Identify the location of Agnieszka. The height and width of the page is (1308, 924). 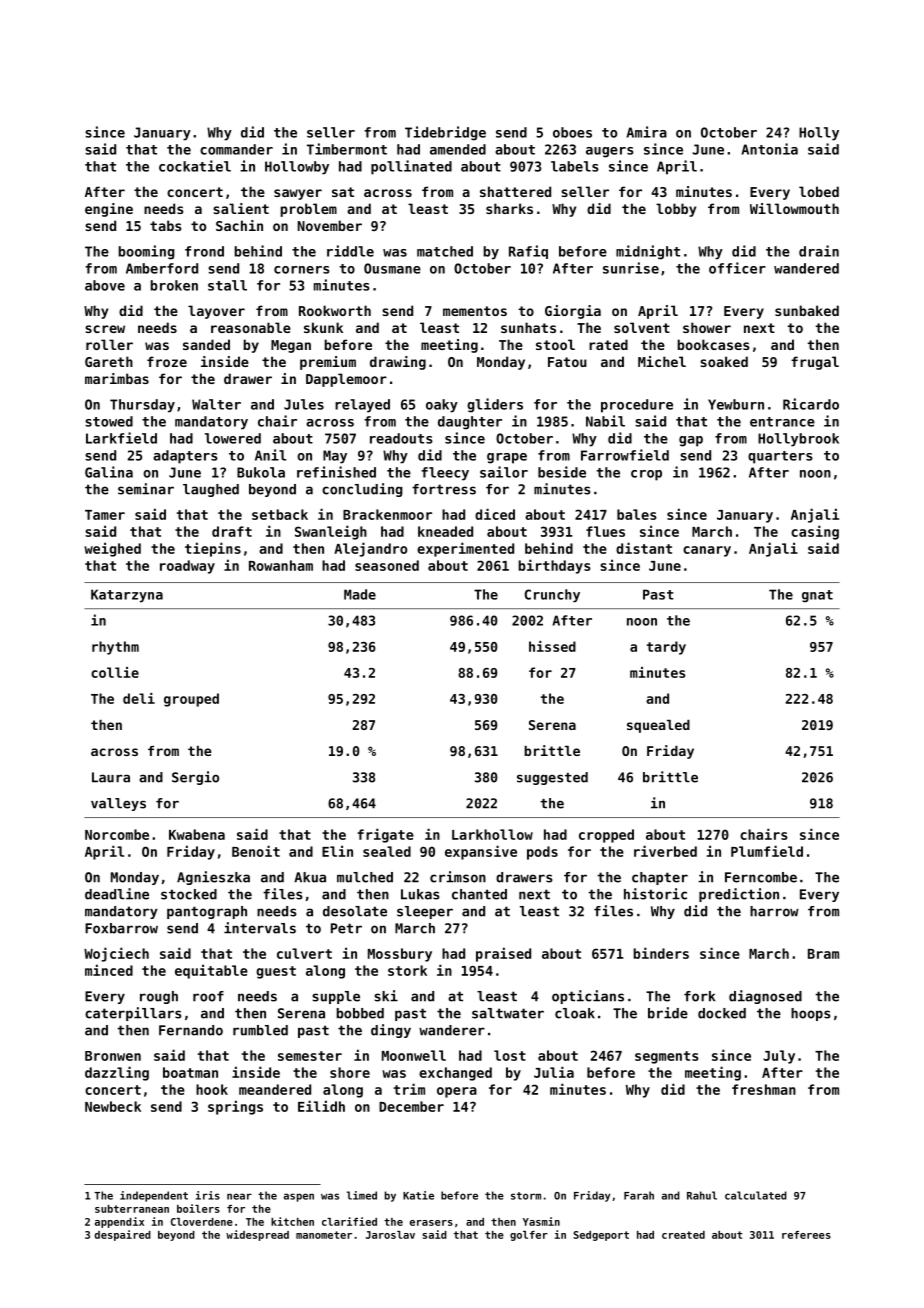
(213, 878).
